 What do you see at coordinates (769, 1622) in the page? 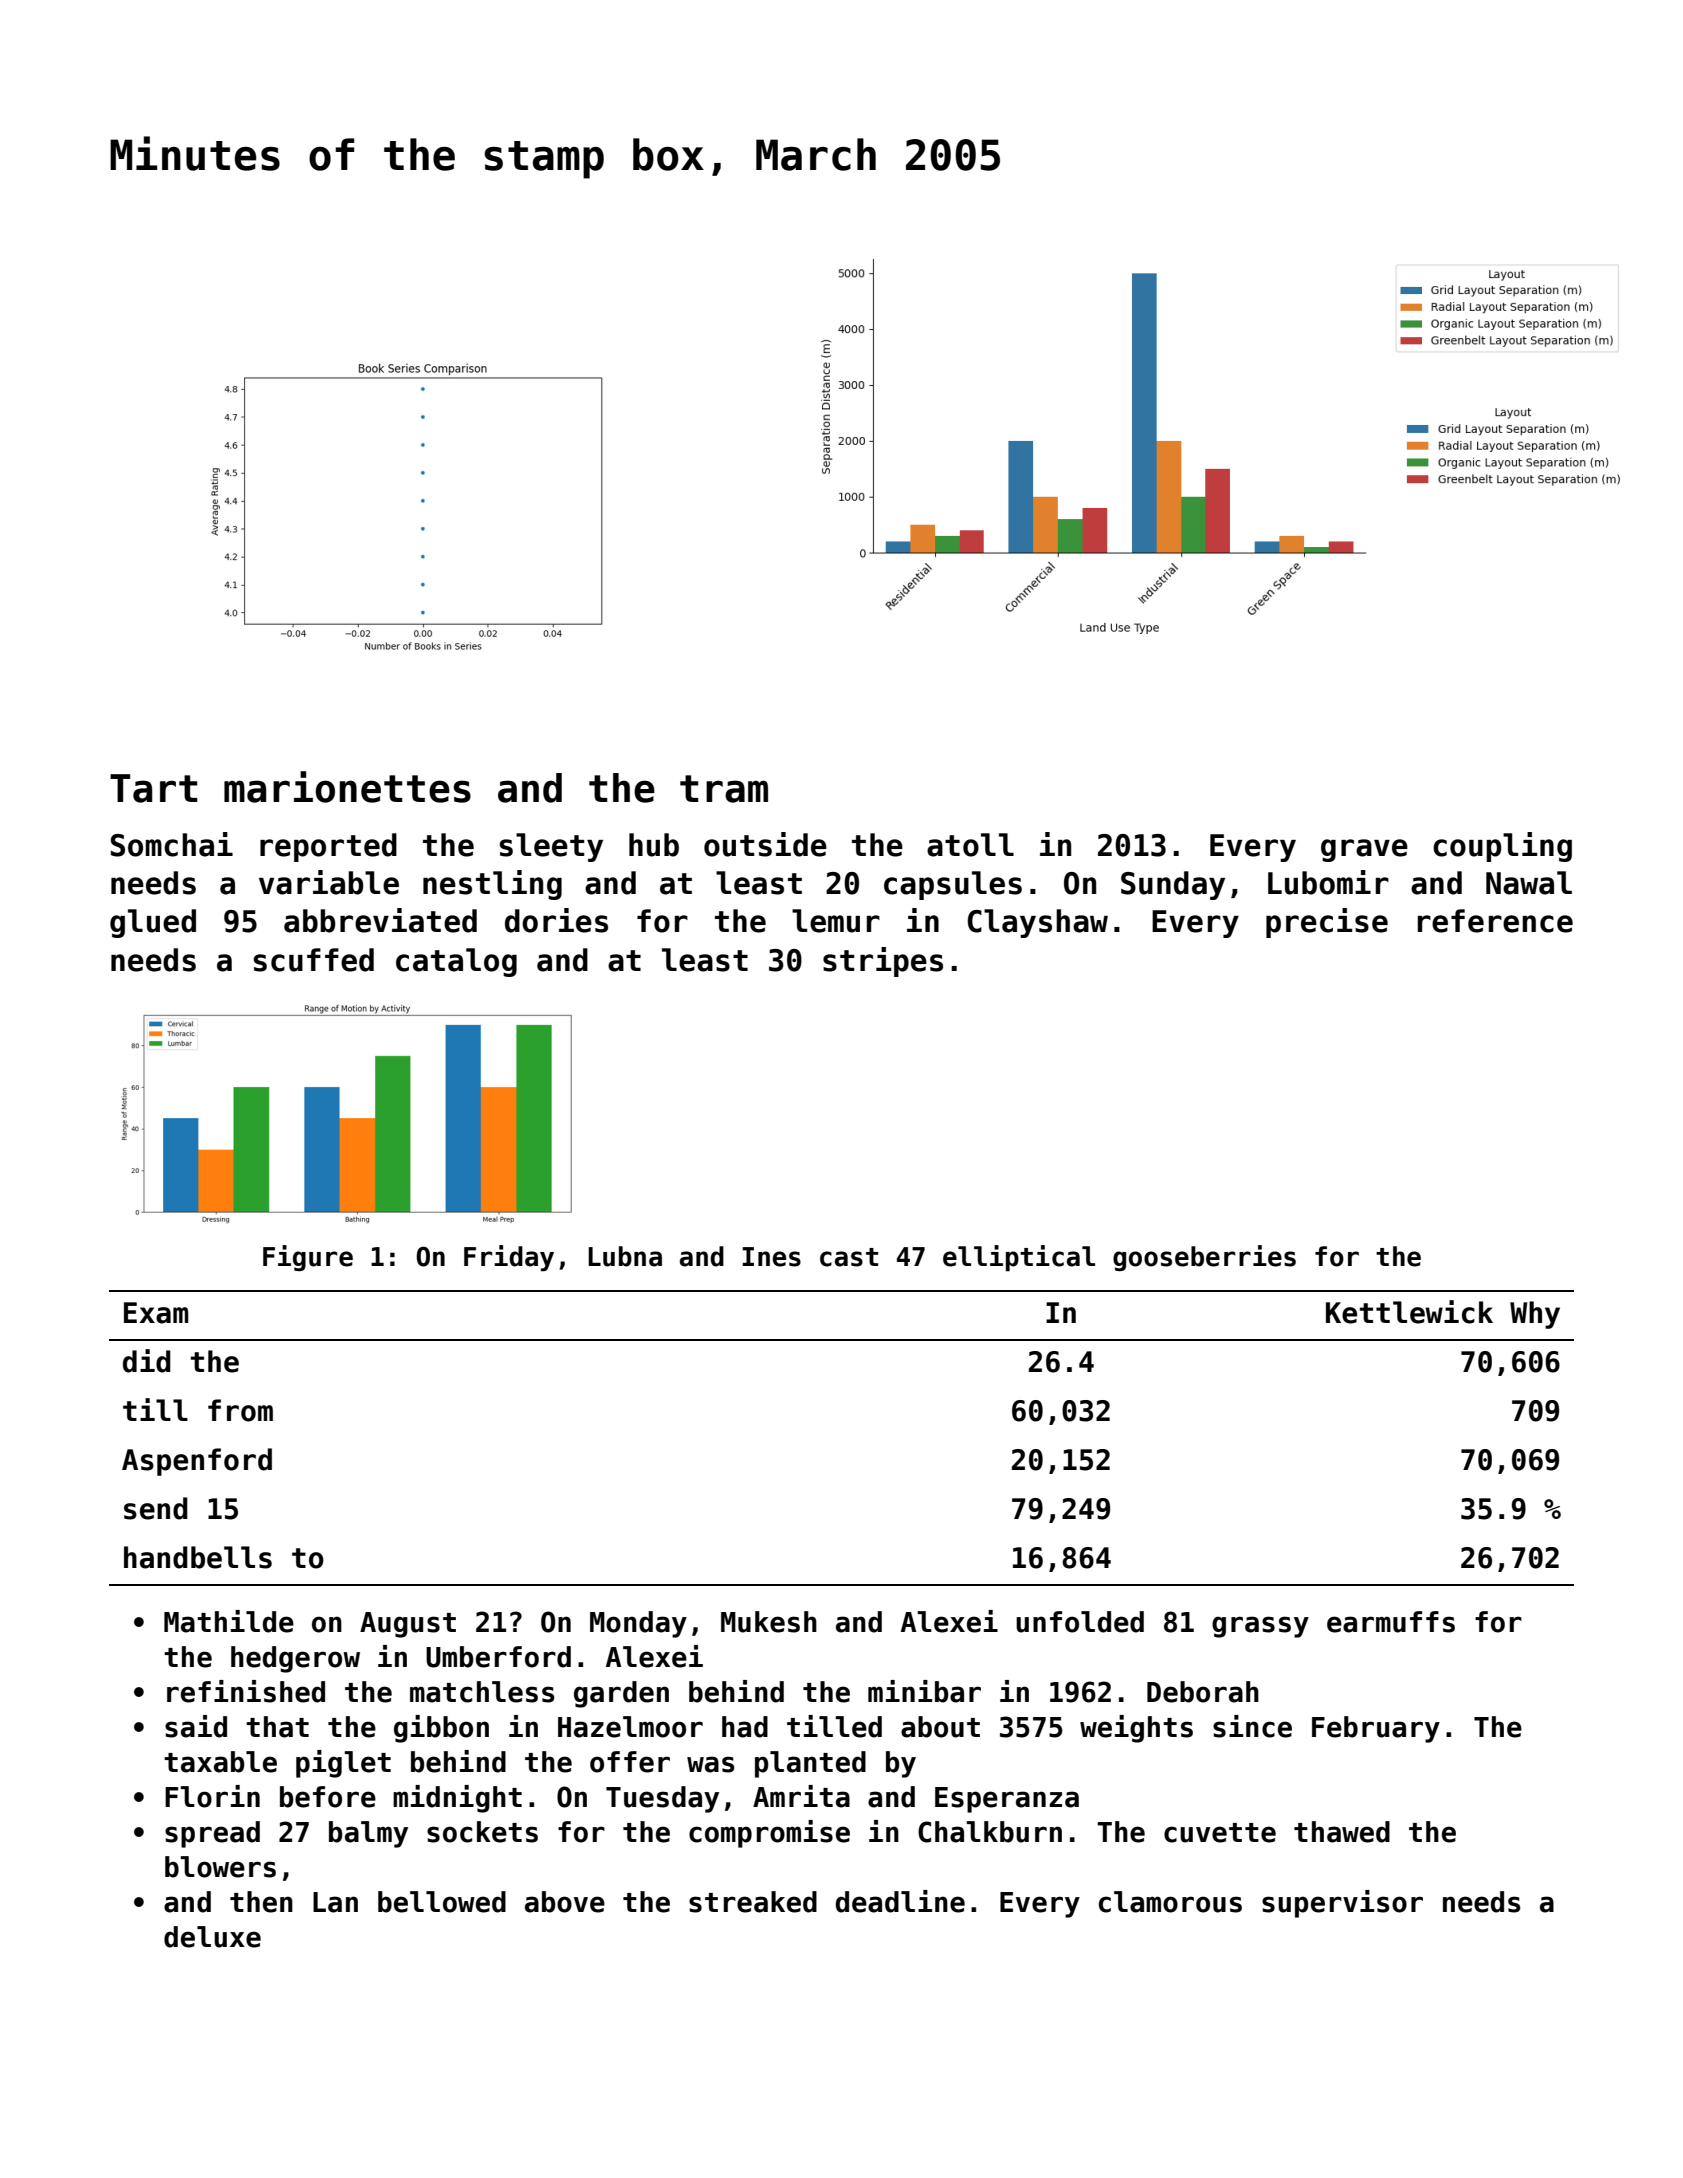
I see `Mukesh` at bounding box center [769, 1622].
